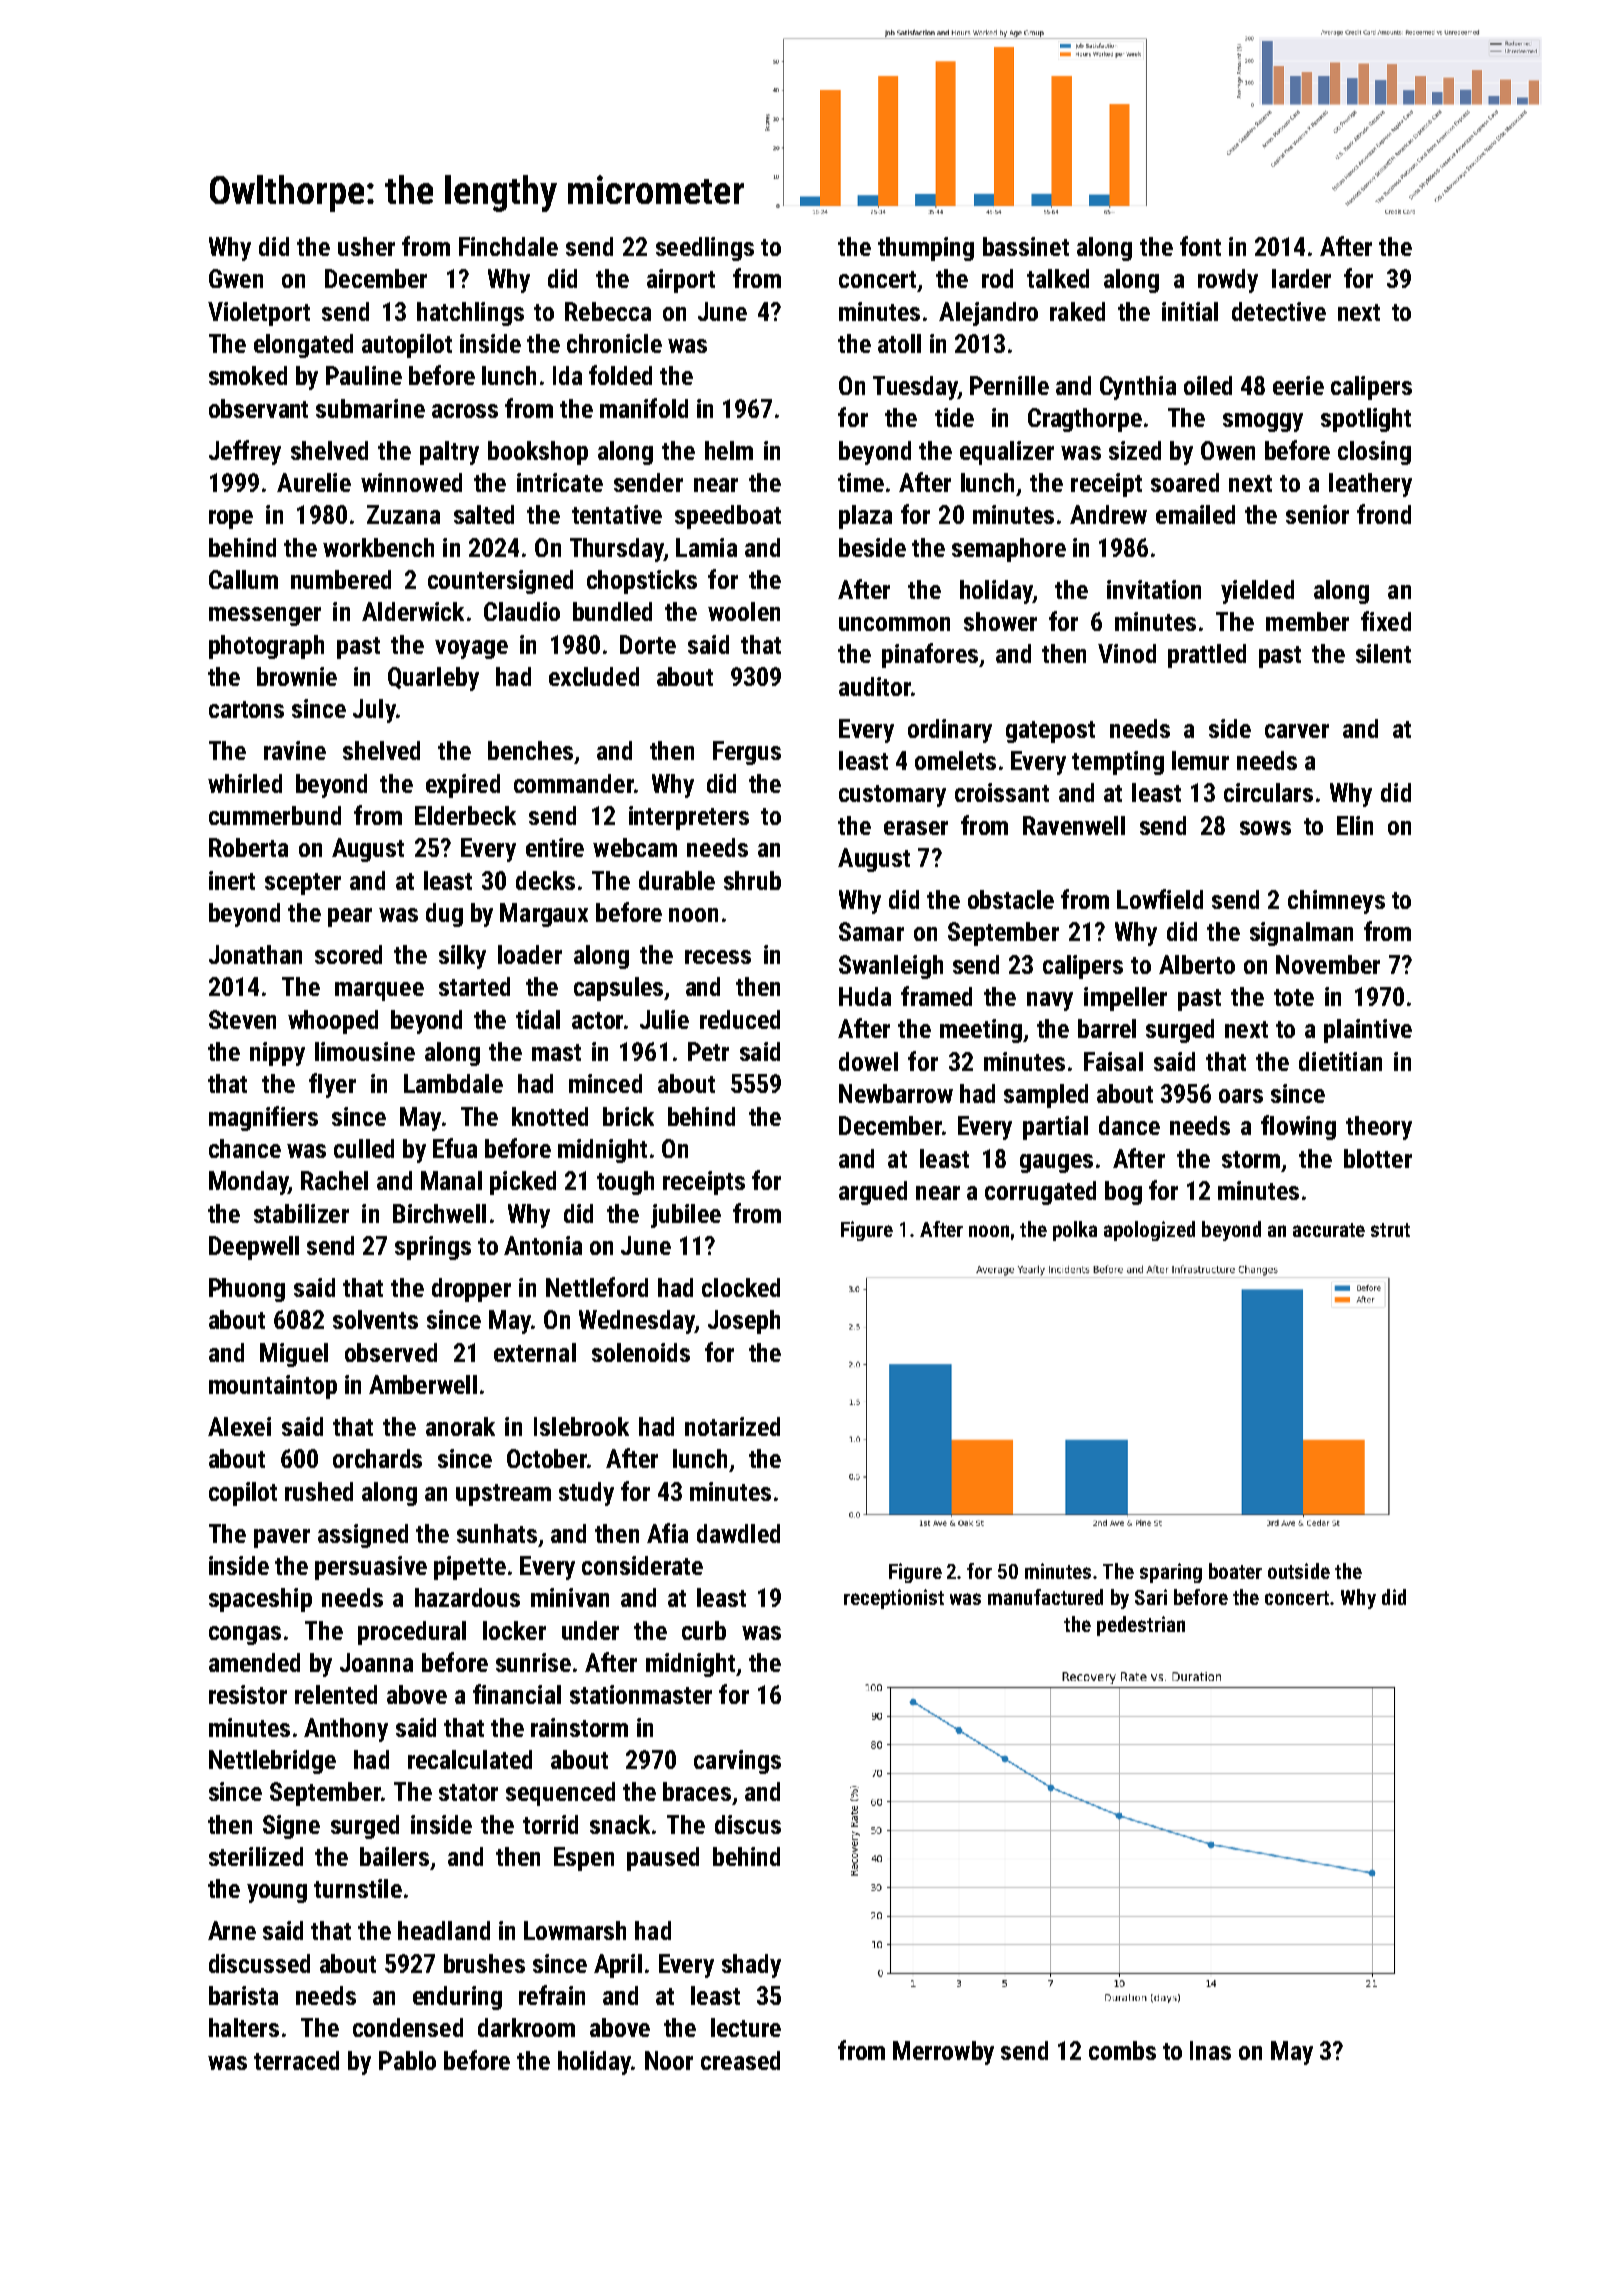 The height and width of the screenshot is (2292, 1620). I want to click on Alejandro, so click(988, 314).
